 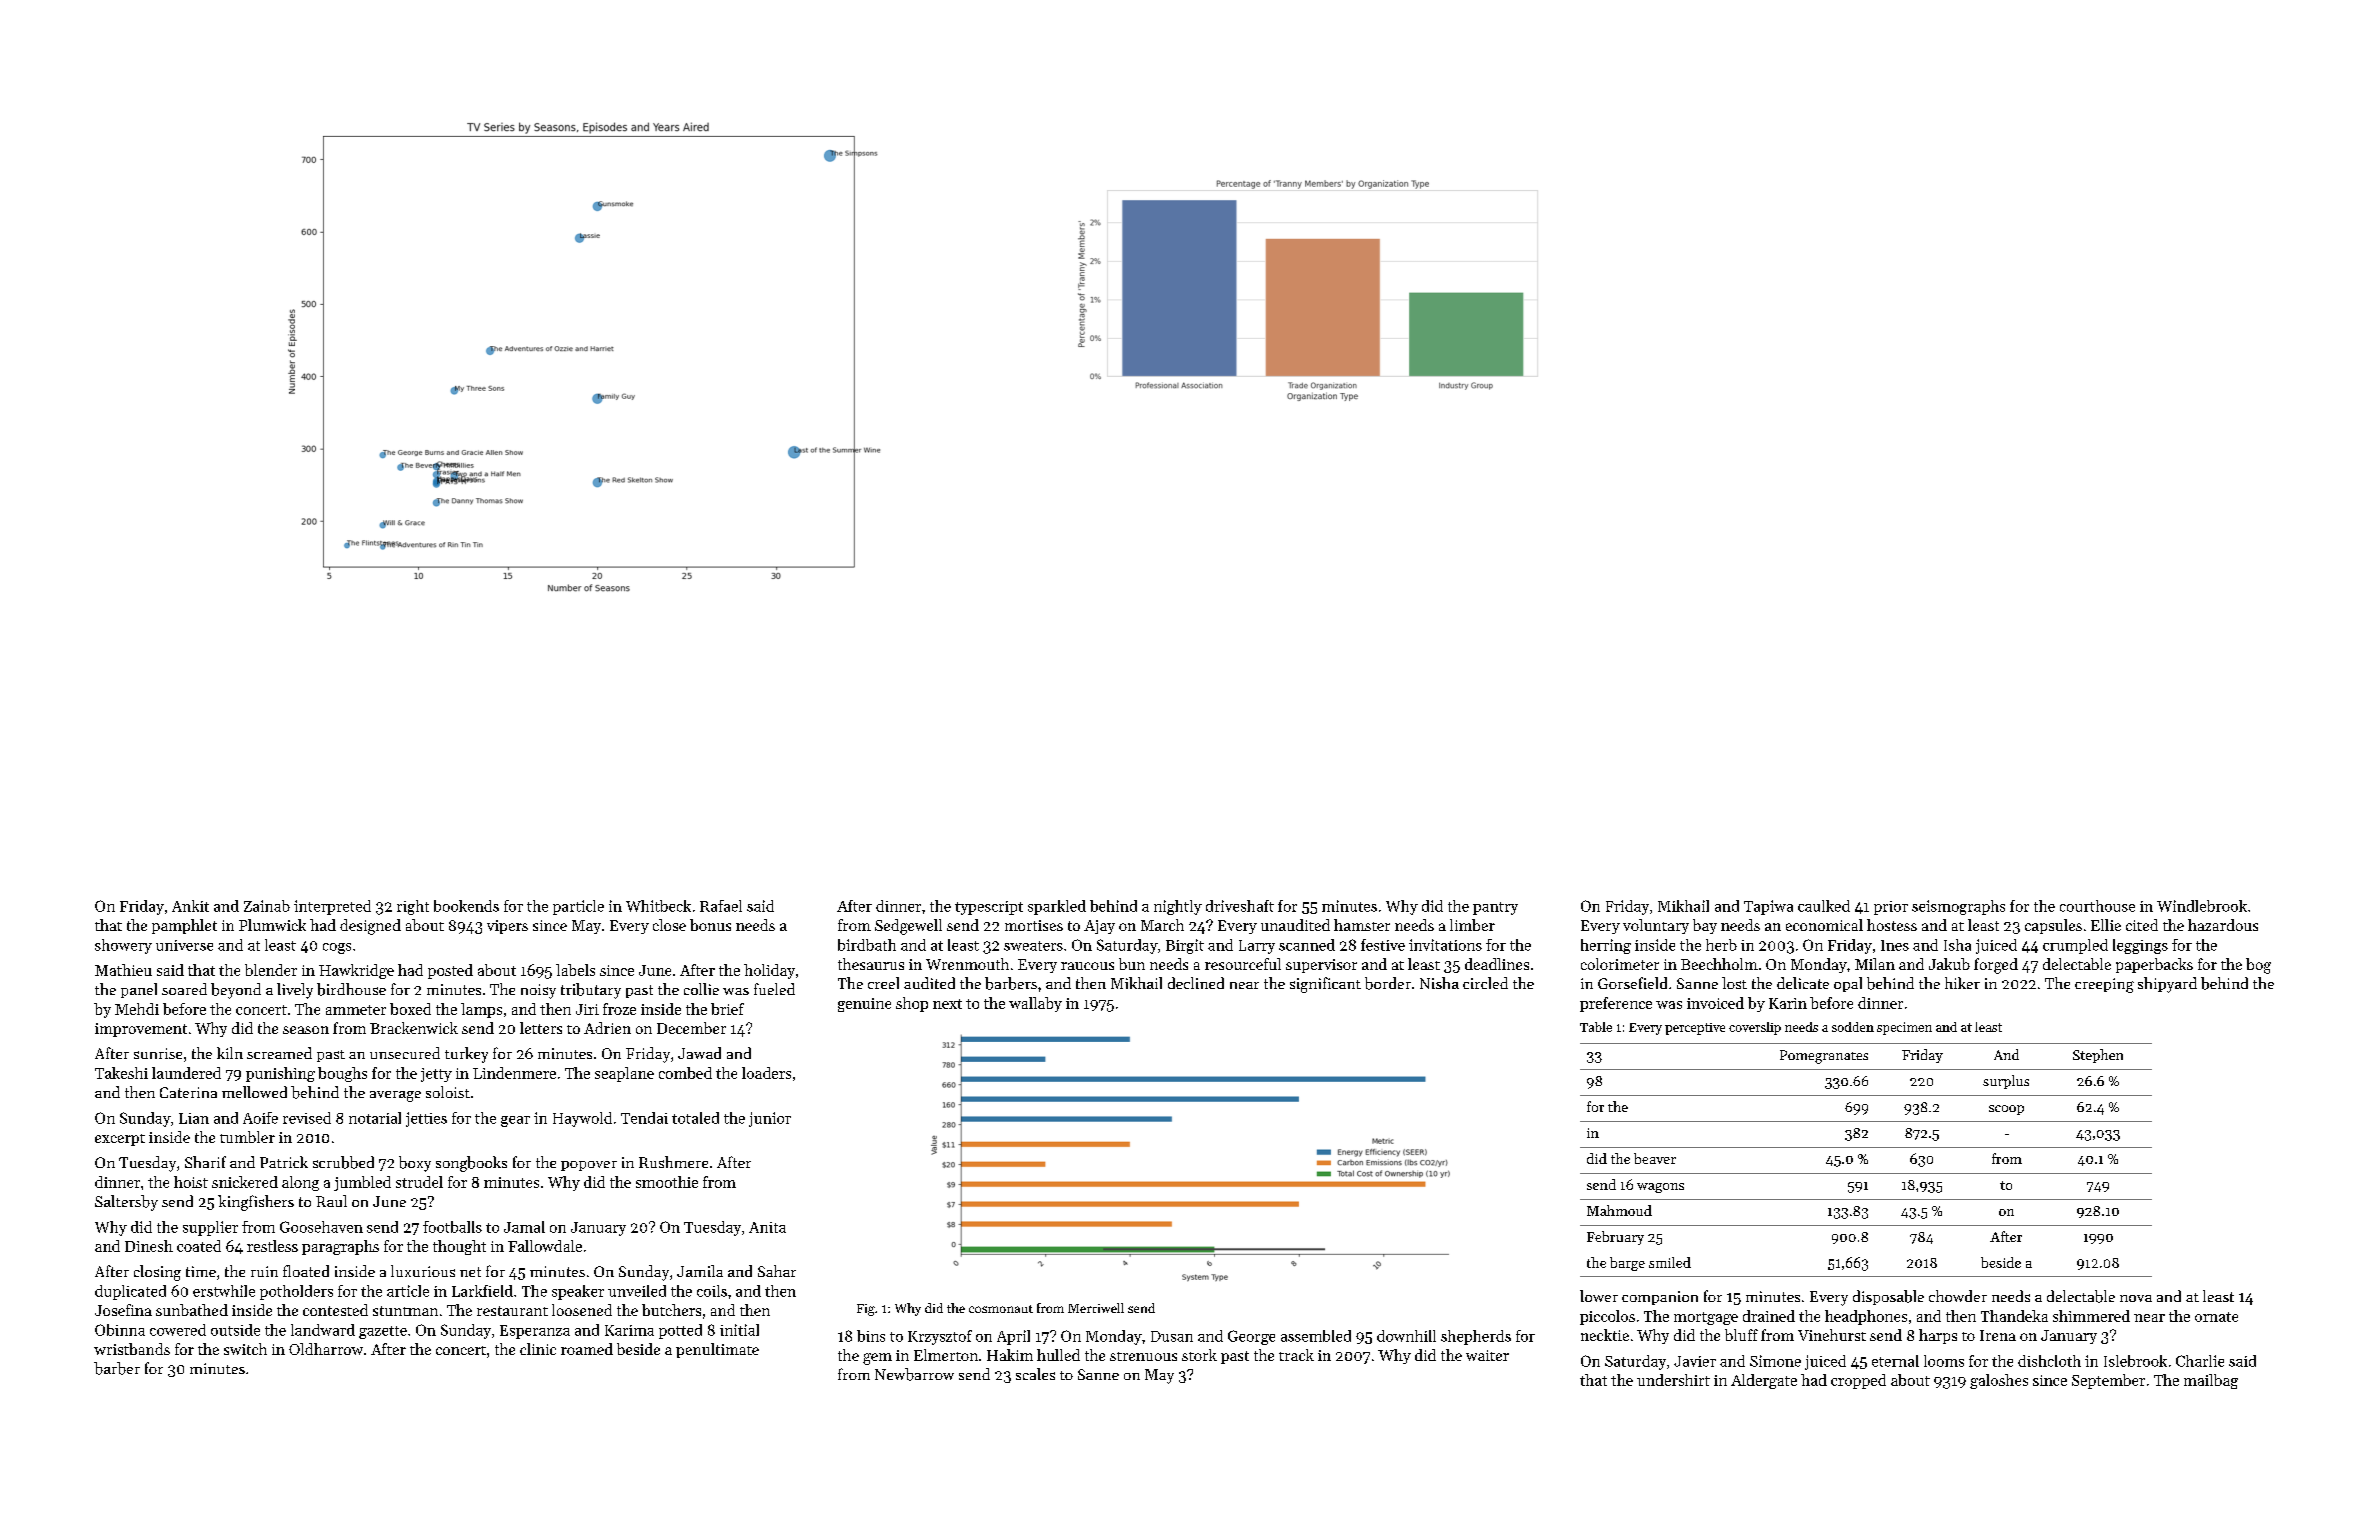 What do you see at coordinates (1853, 1027) in the screenshot?
I see `sodden` at bounding box center [1853, 1027].
